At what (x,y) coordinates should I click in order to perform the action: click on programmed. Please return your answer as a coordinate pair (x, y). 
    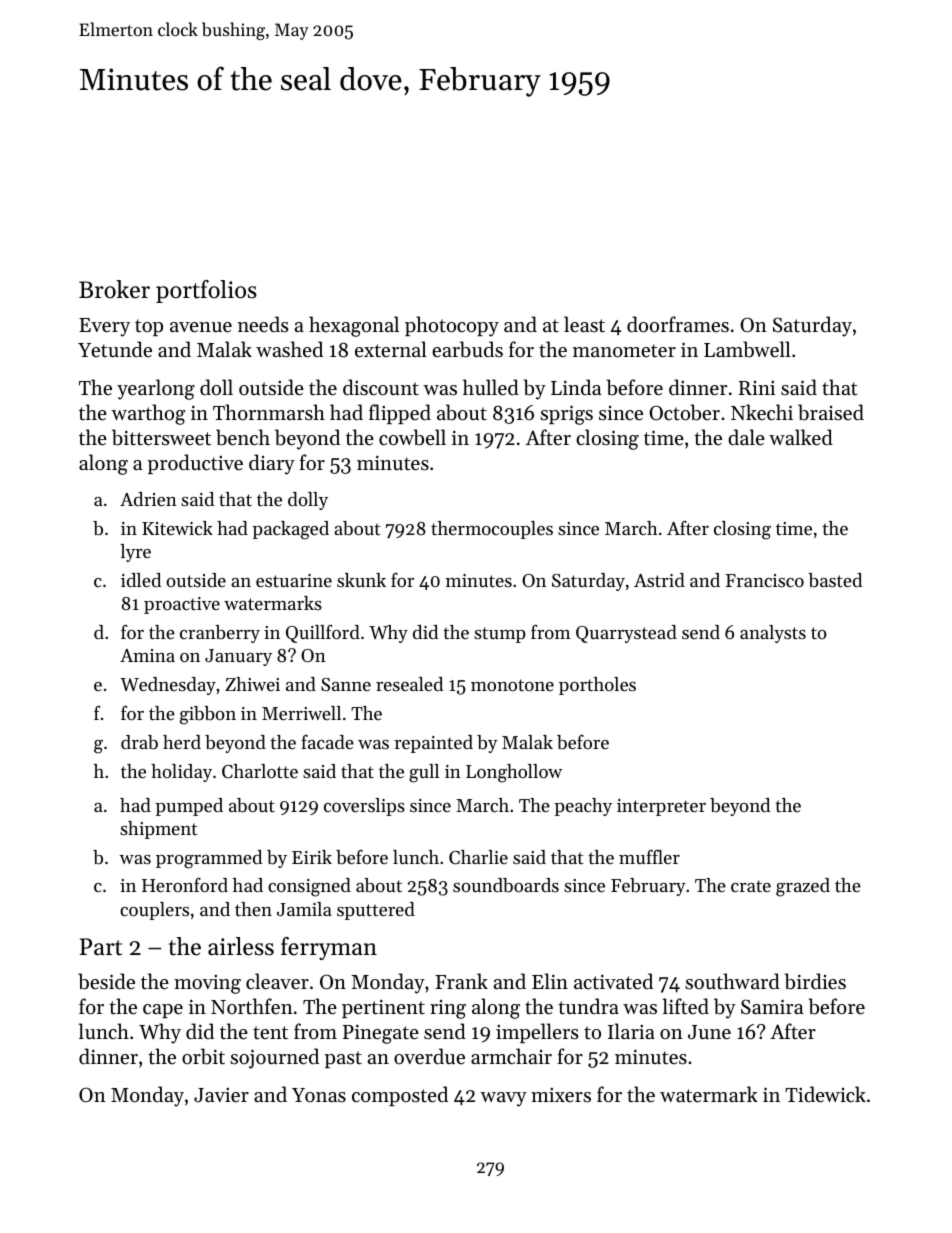
    Looking at the image, I should click on (209, 859).
